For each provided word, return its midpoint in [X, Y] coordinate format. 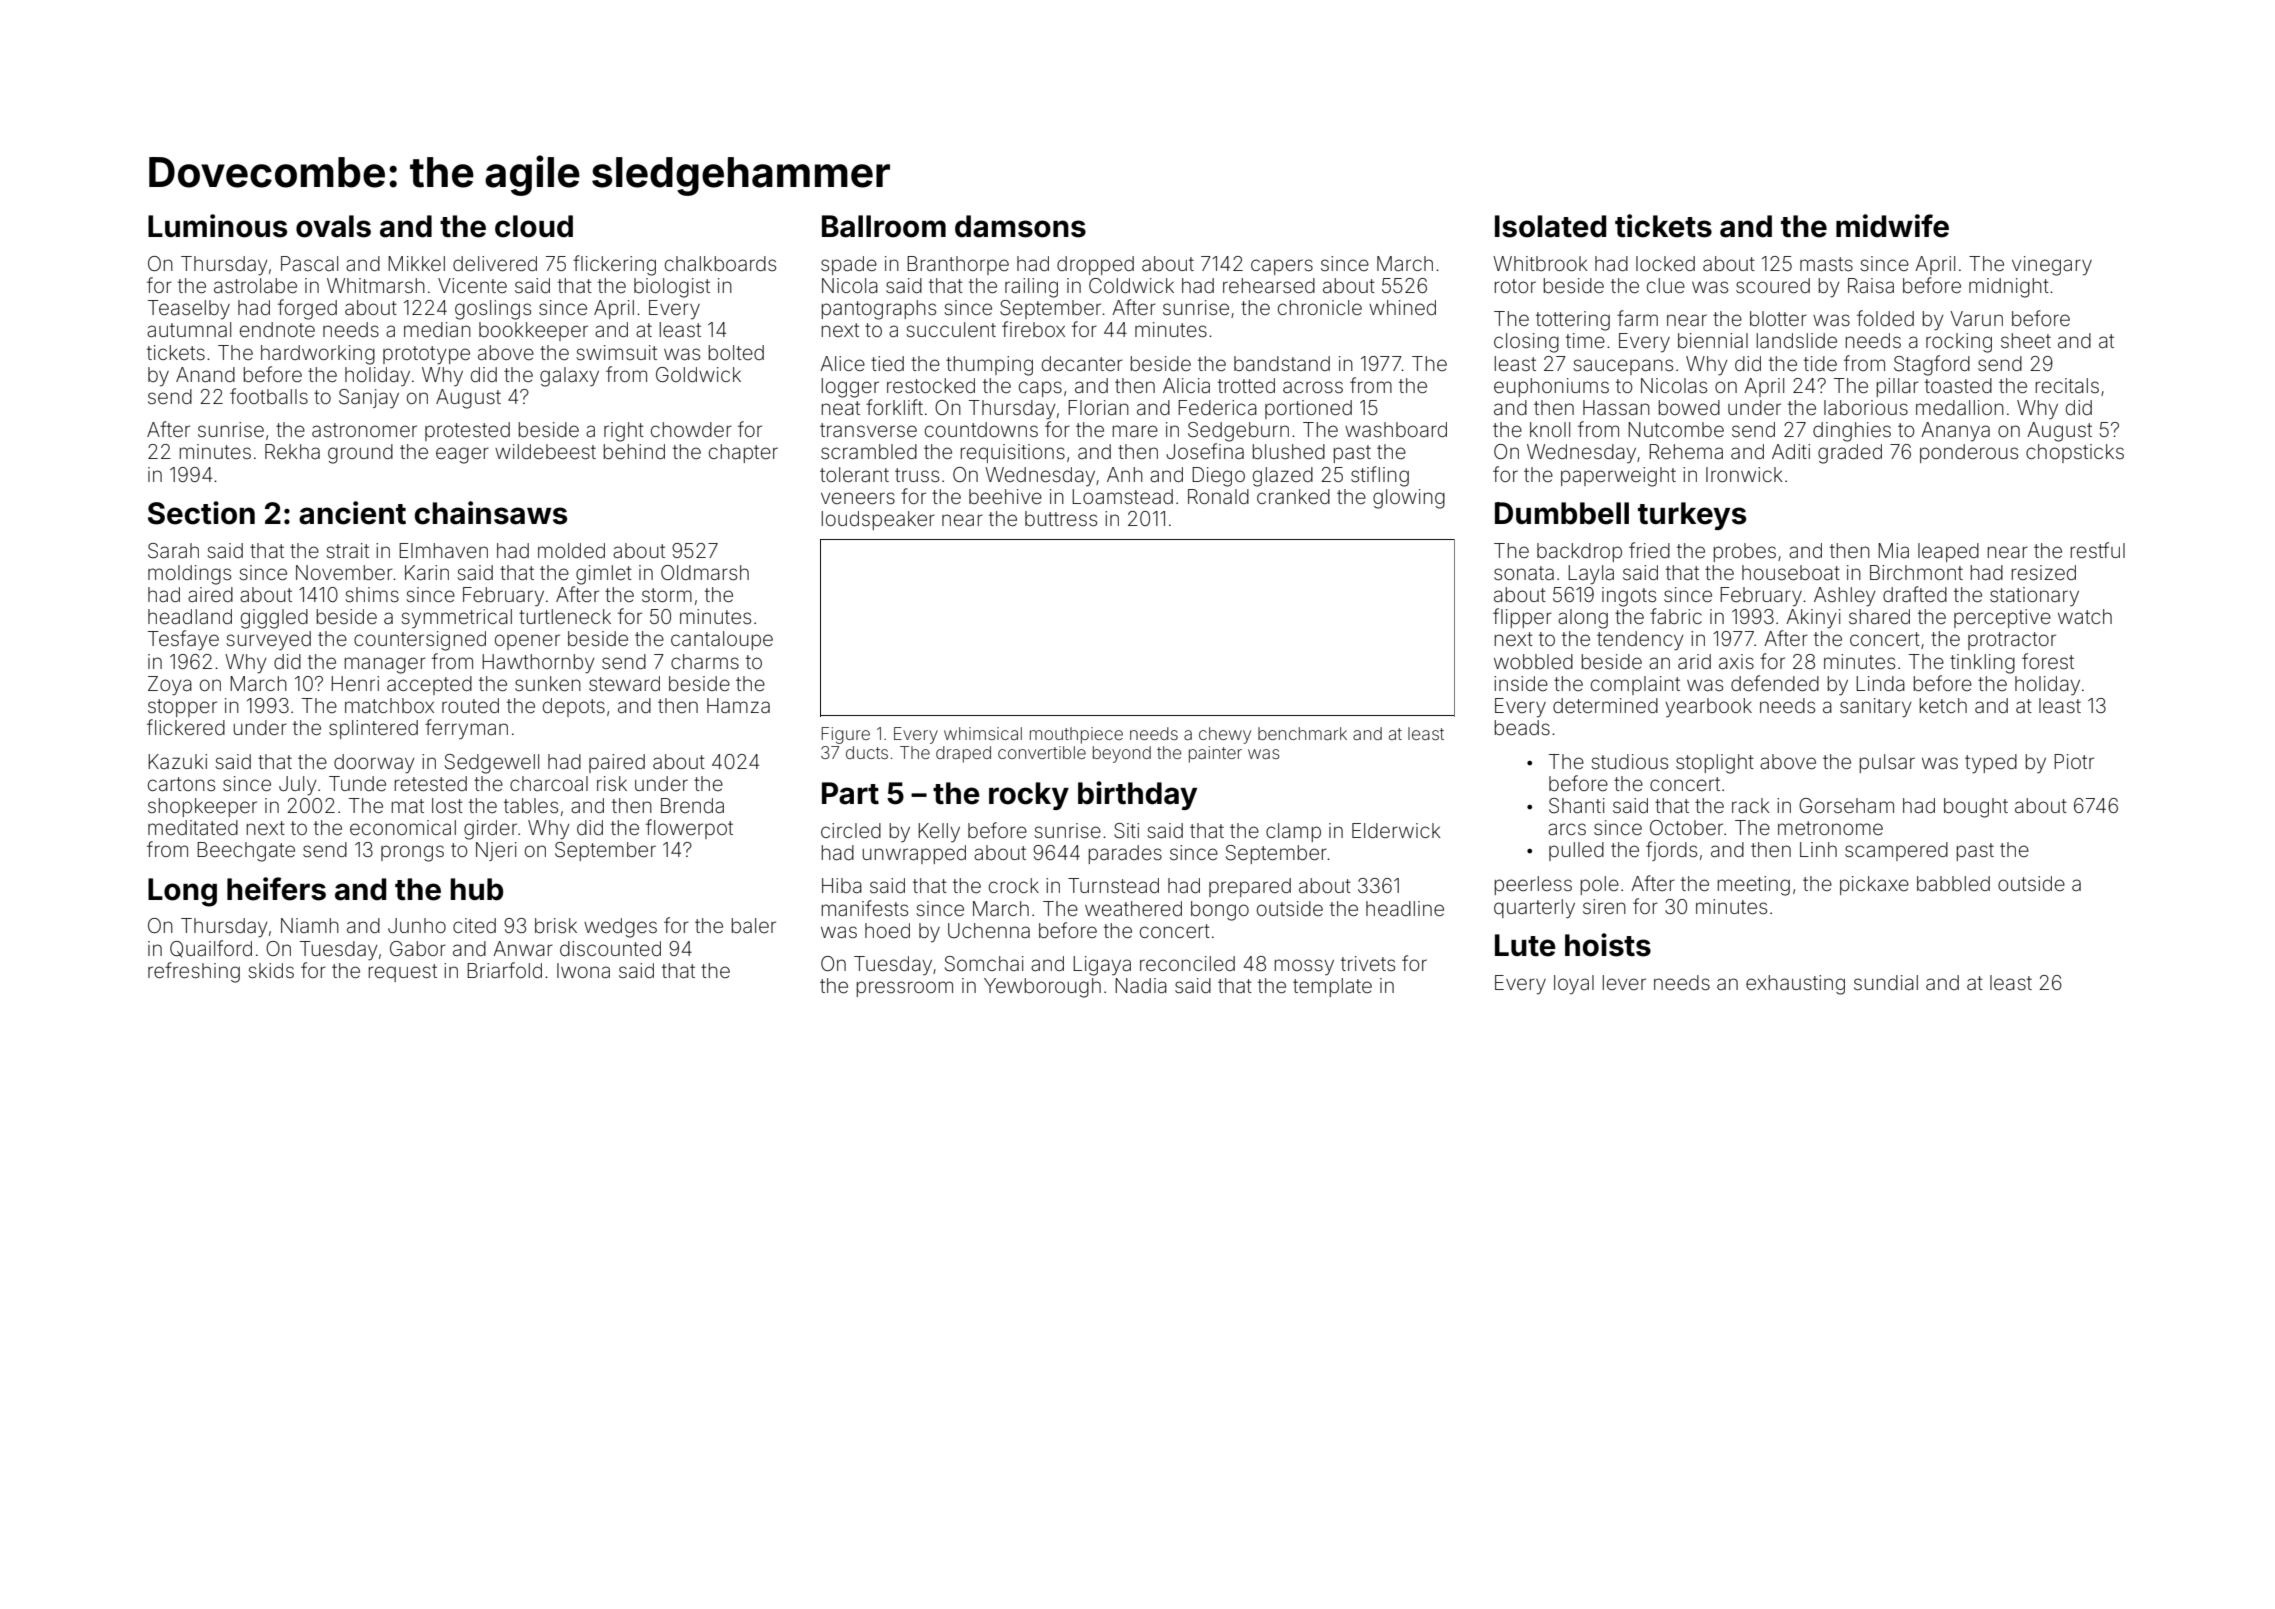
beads [1522, 727]
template [1332, 987]
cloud [534, 226]
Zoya [170, 686]
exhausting [1795, 985]
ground [360, 454]
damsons [1020, 226]
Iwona [583, 970]
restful [2098, 550]
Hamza [738, 705]
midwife [1892, 226]
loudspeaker [878, 520]
